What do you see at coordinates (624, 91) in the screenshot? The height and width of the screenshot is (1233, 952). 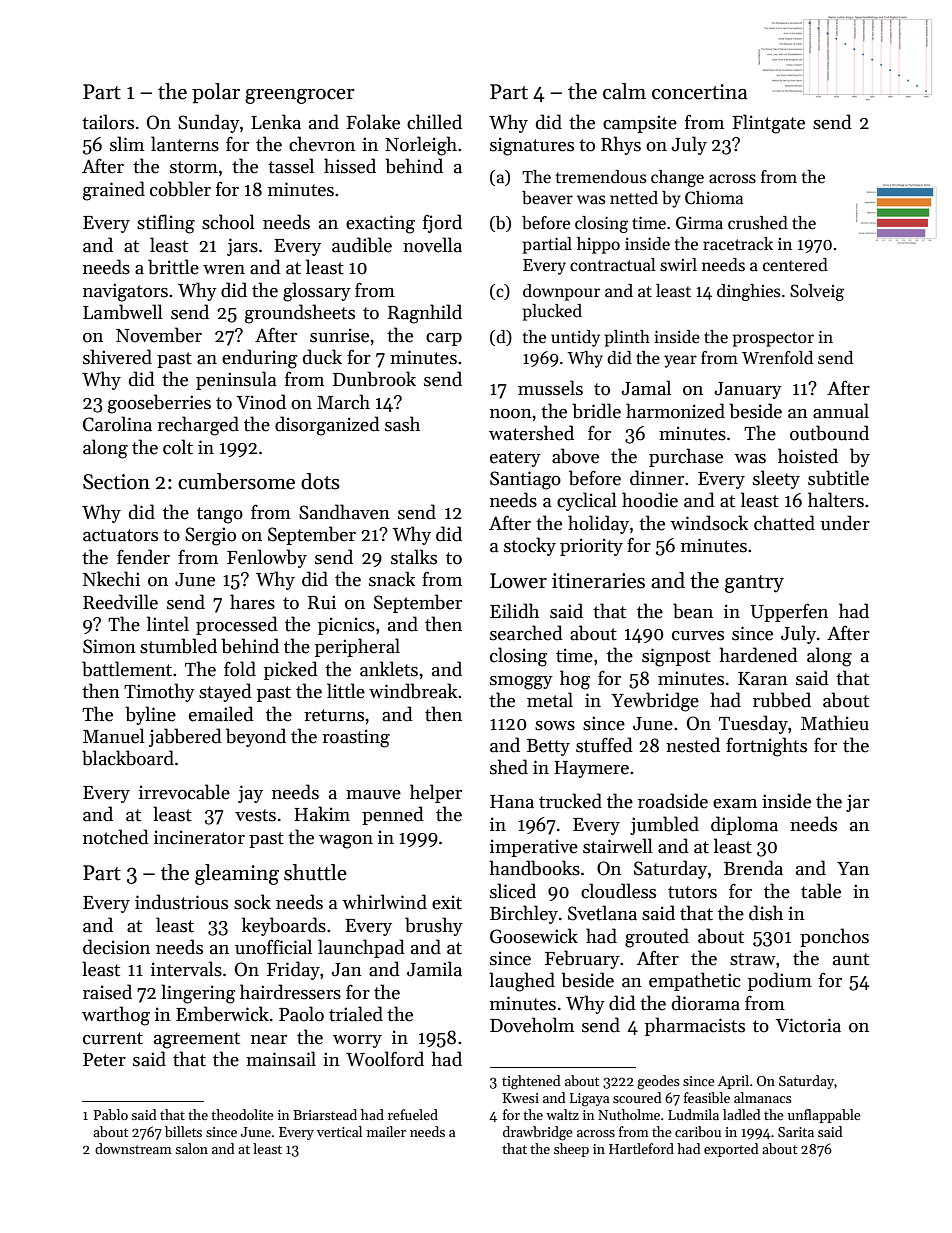 I see `calm` at bounding box center [624, 91].
